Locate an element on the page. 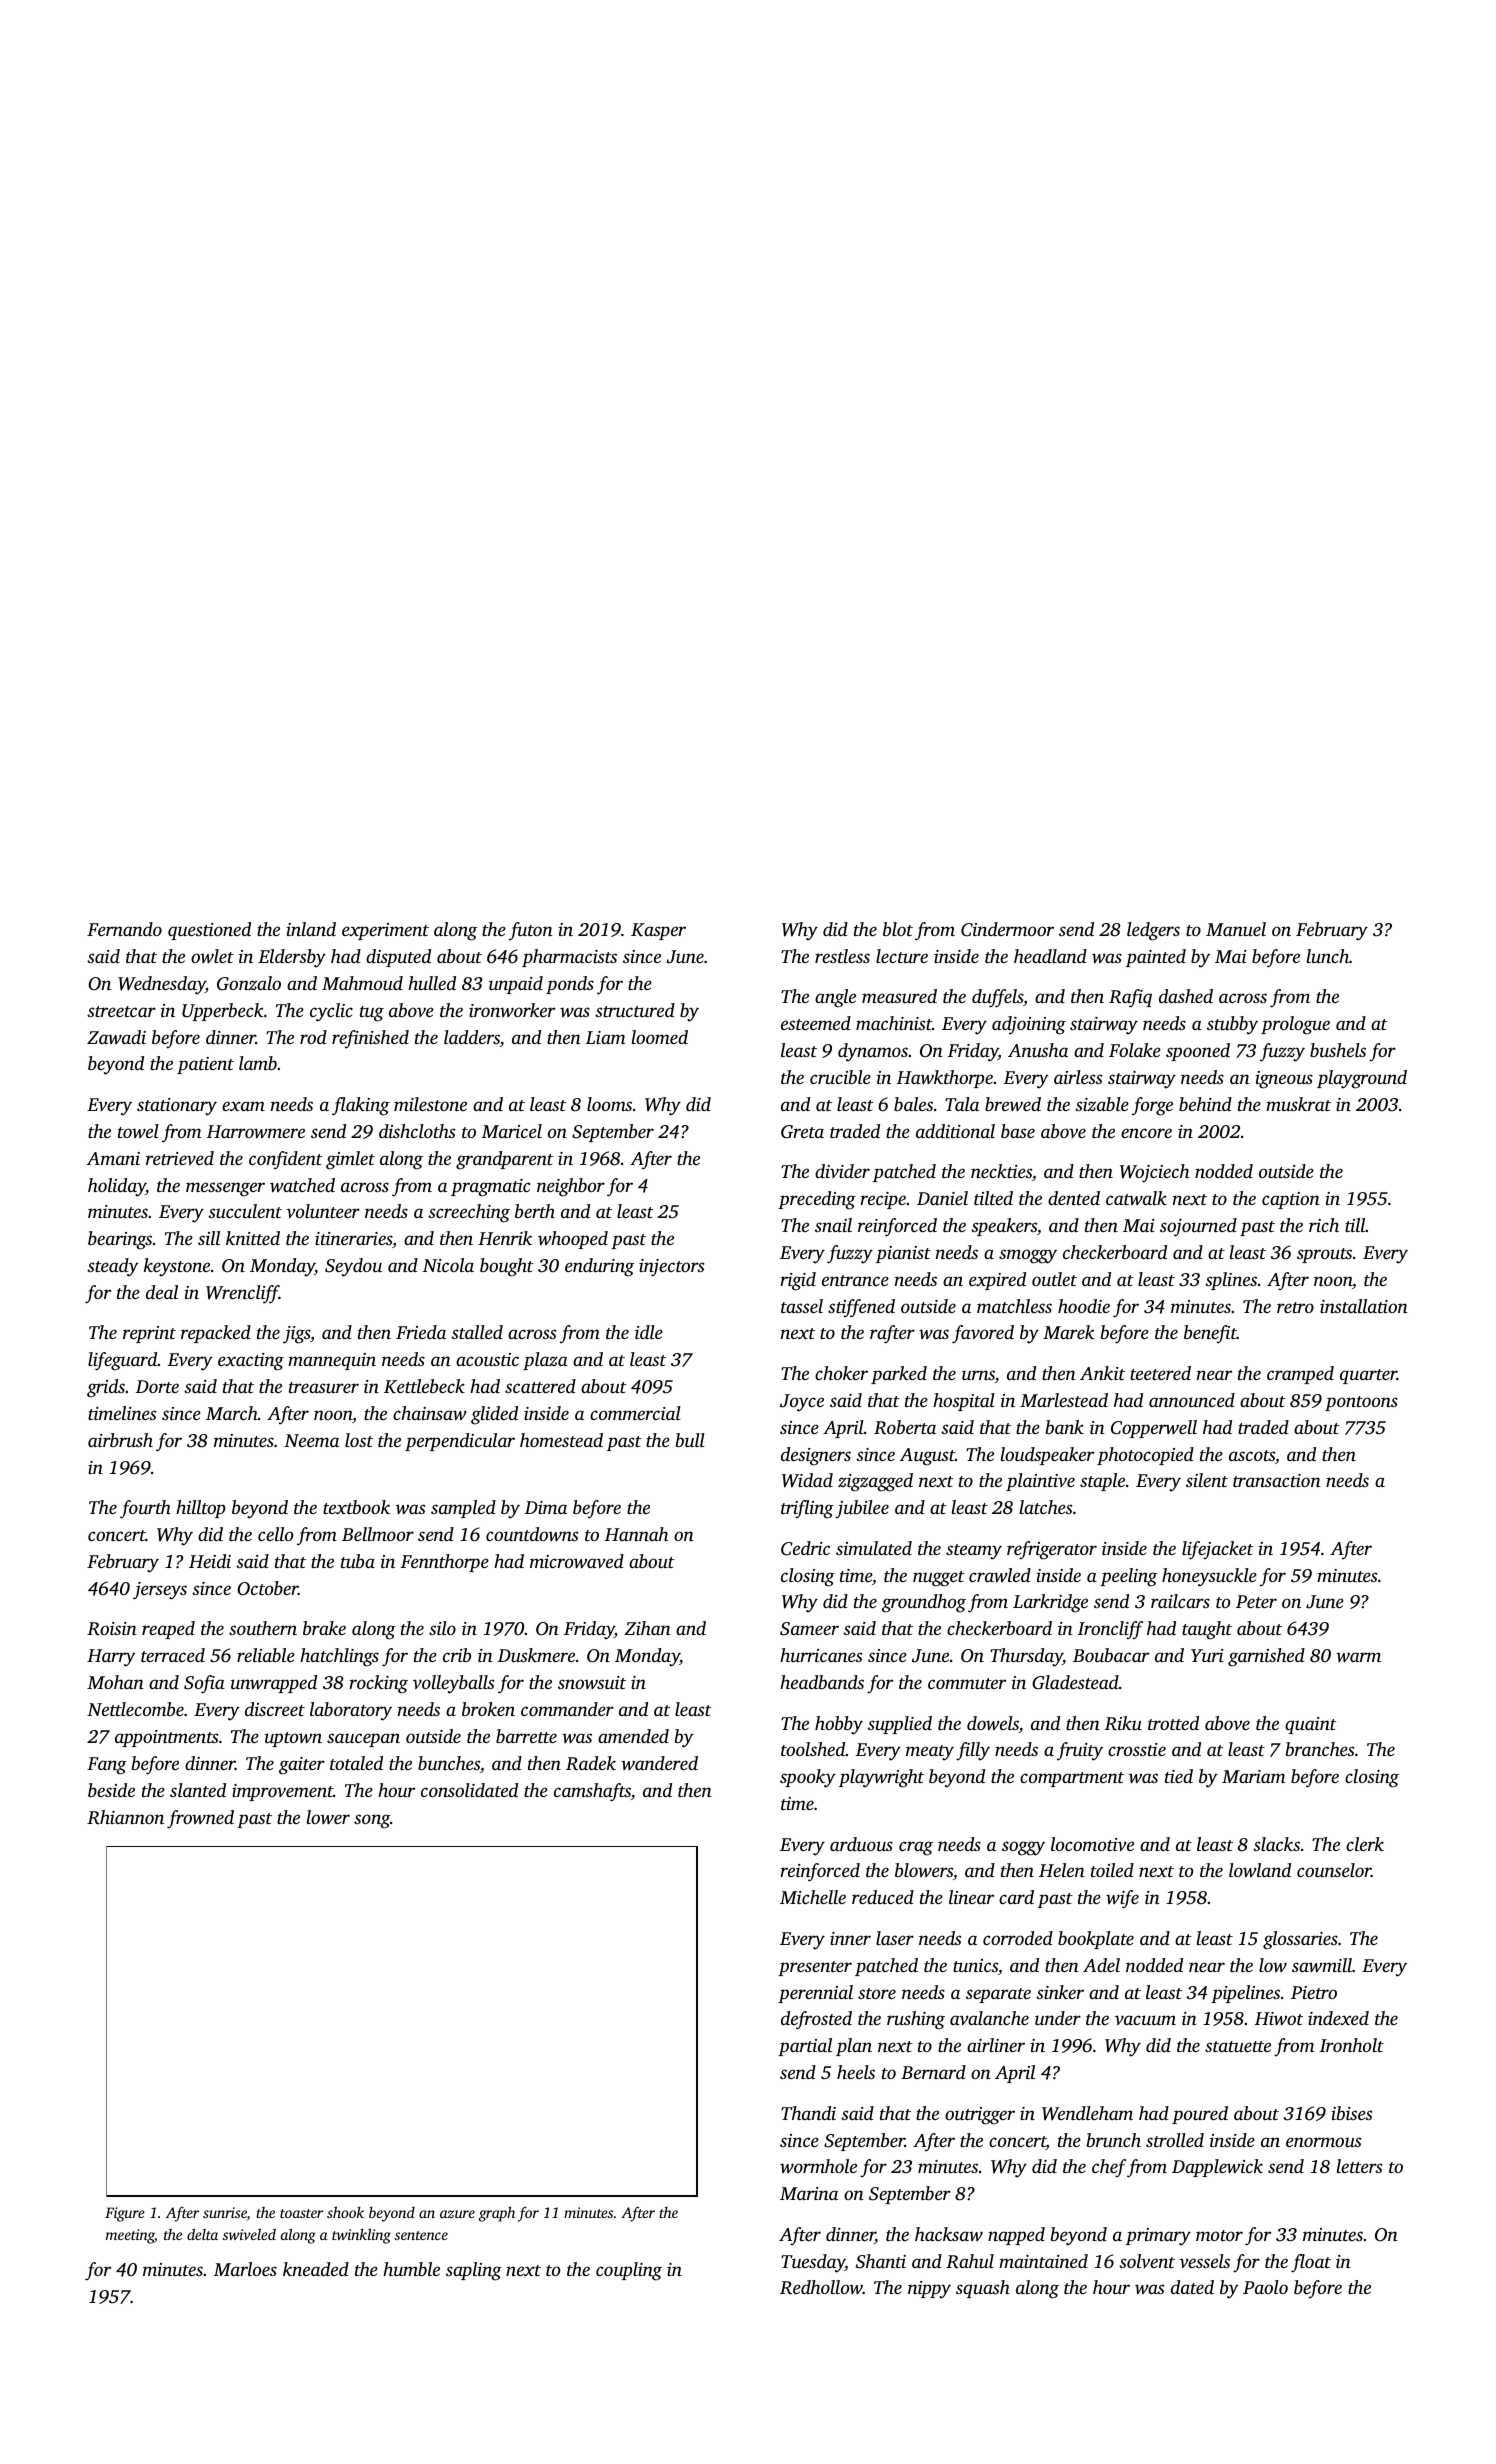 The image size is (1496, 2464). toaster is located at coordinates (301, 2213).
